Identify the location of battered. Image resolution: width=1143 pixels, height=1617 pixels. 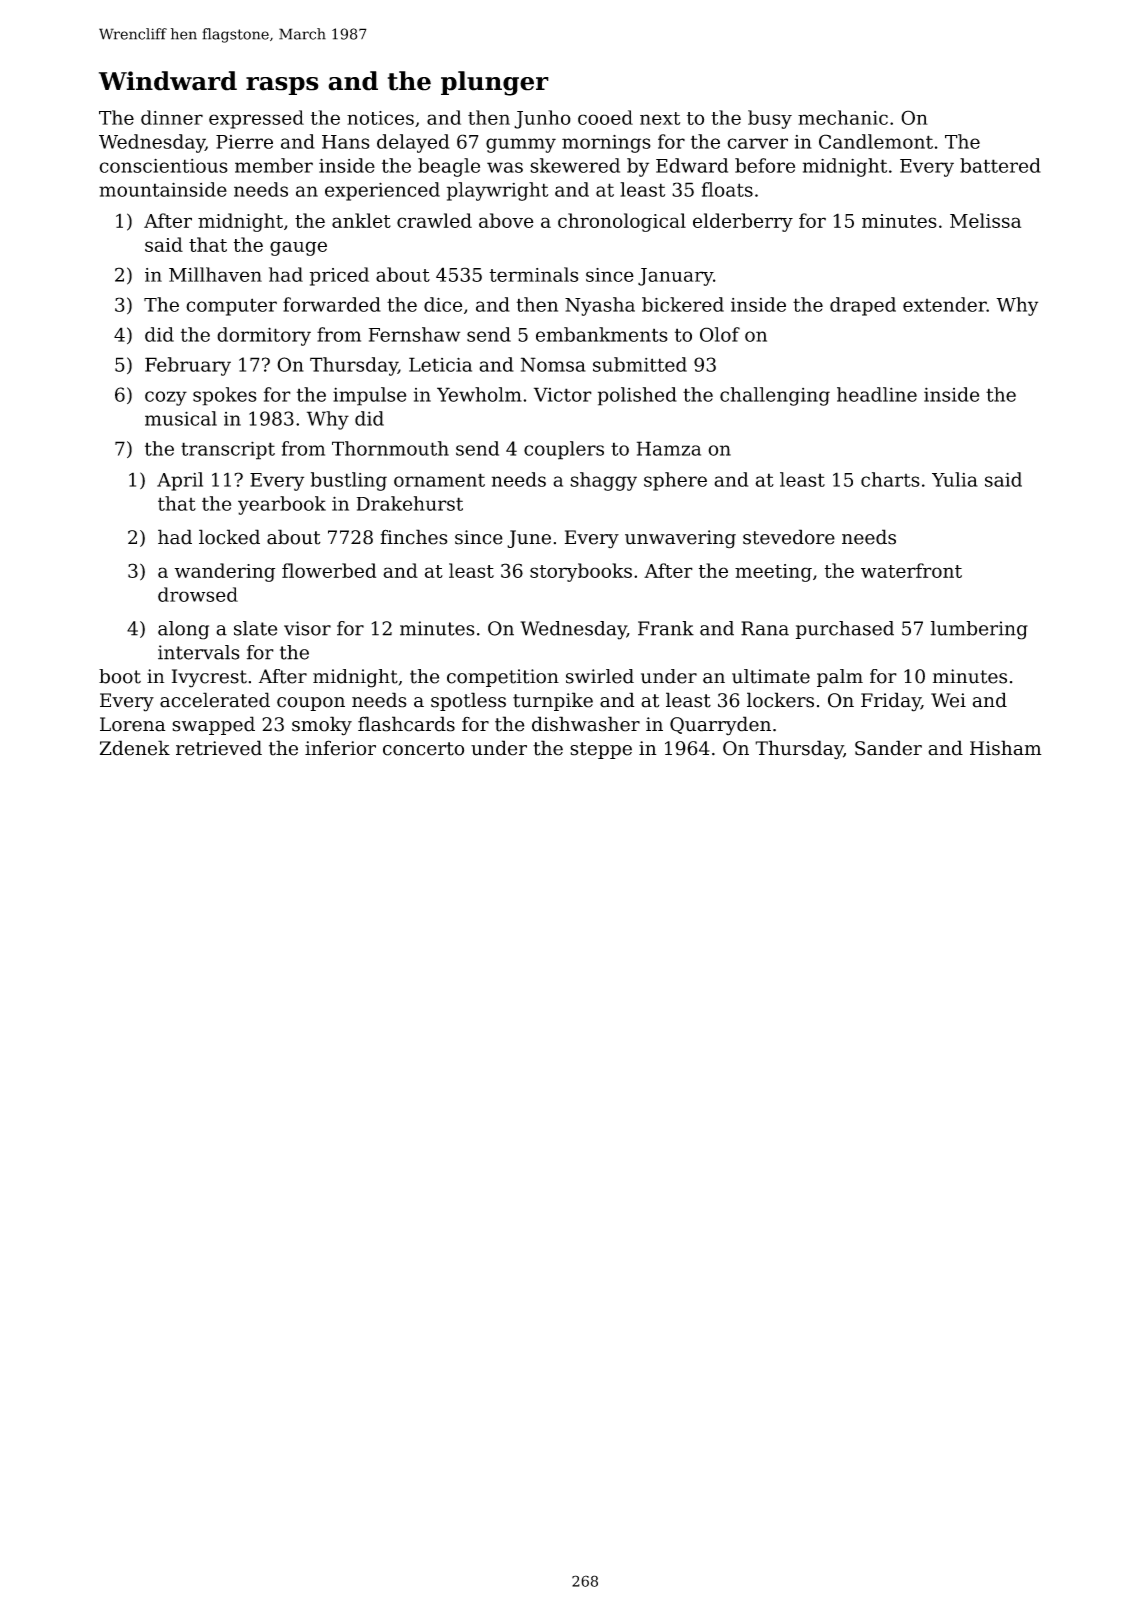
(1000, 165).
